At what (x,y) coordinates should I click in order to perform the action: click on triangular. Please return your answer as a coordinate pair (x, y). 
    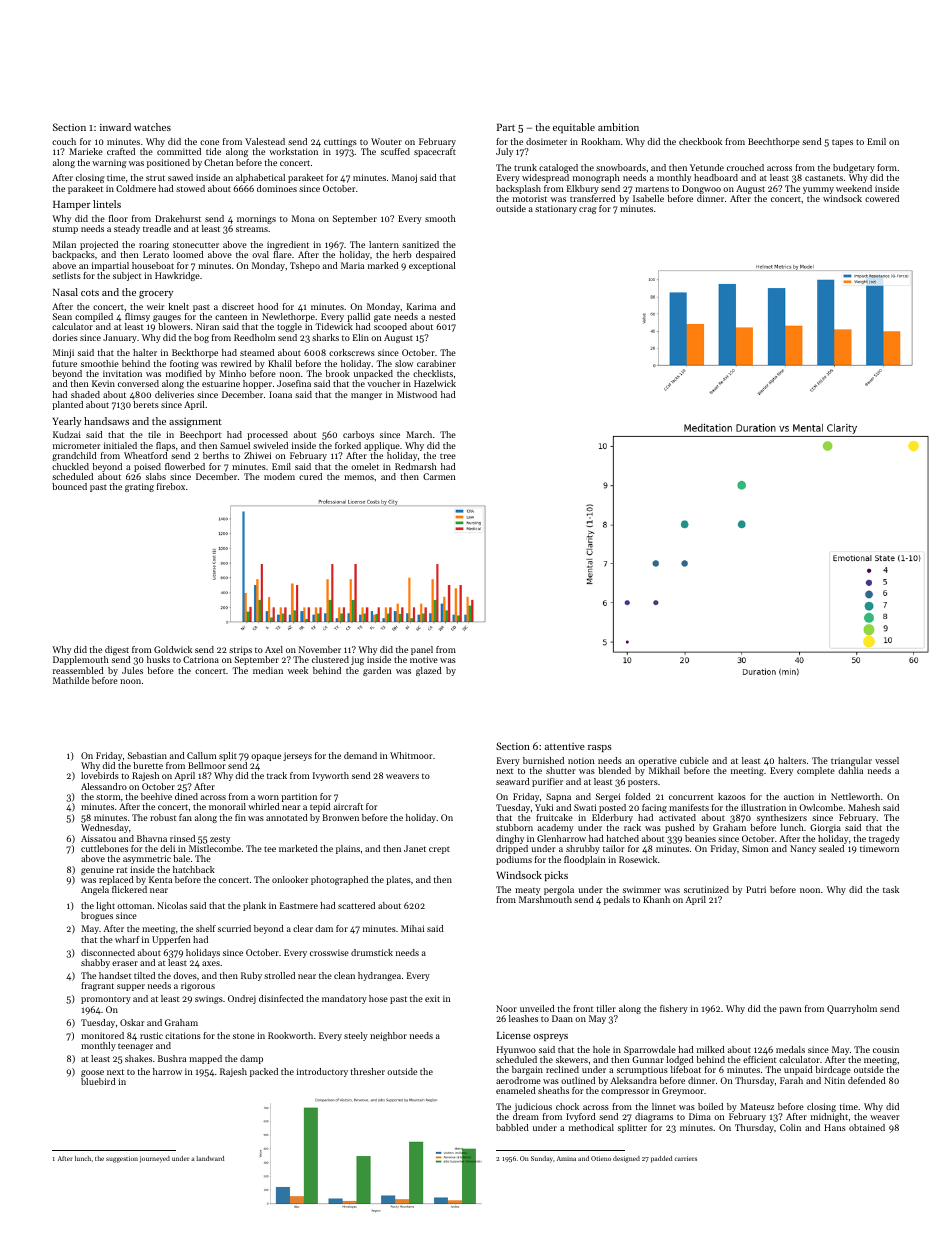
    Looking at the image, I should click on (851, 761).
